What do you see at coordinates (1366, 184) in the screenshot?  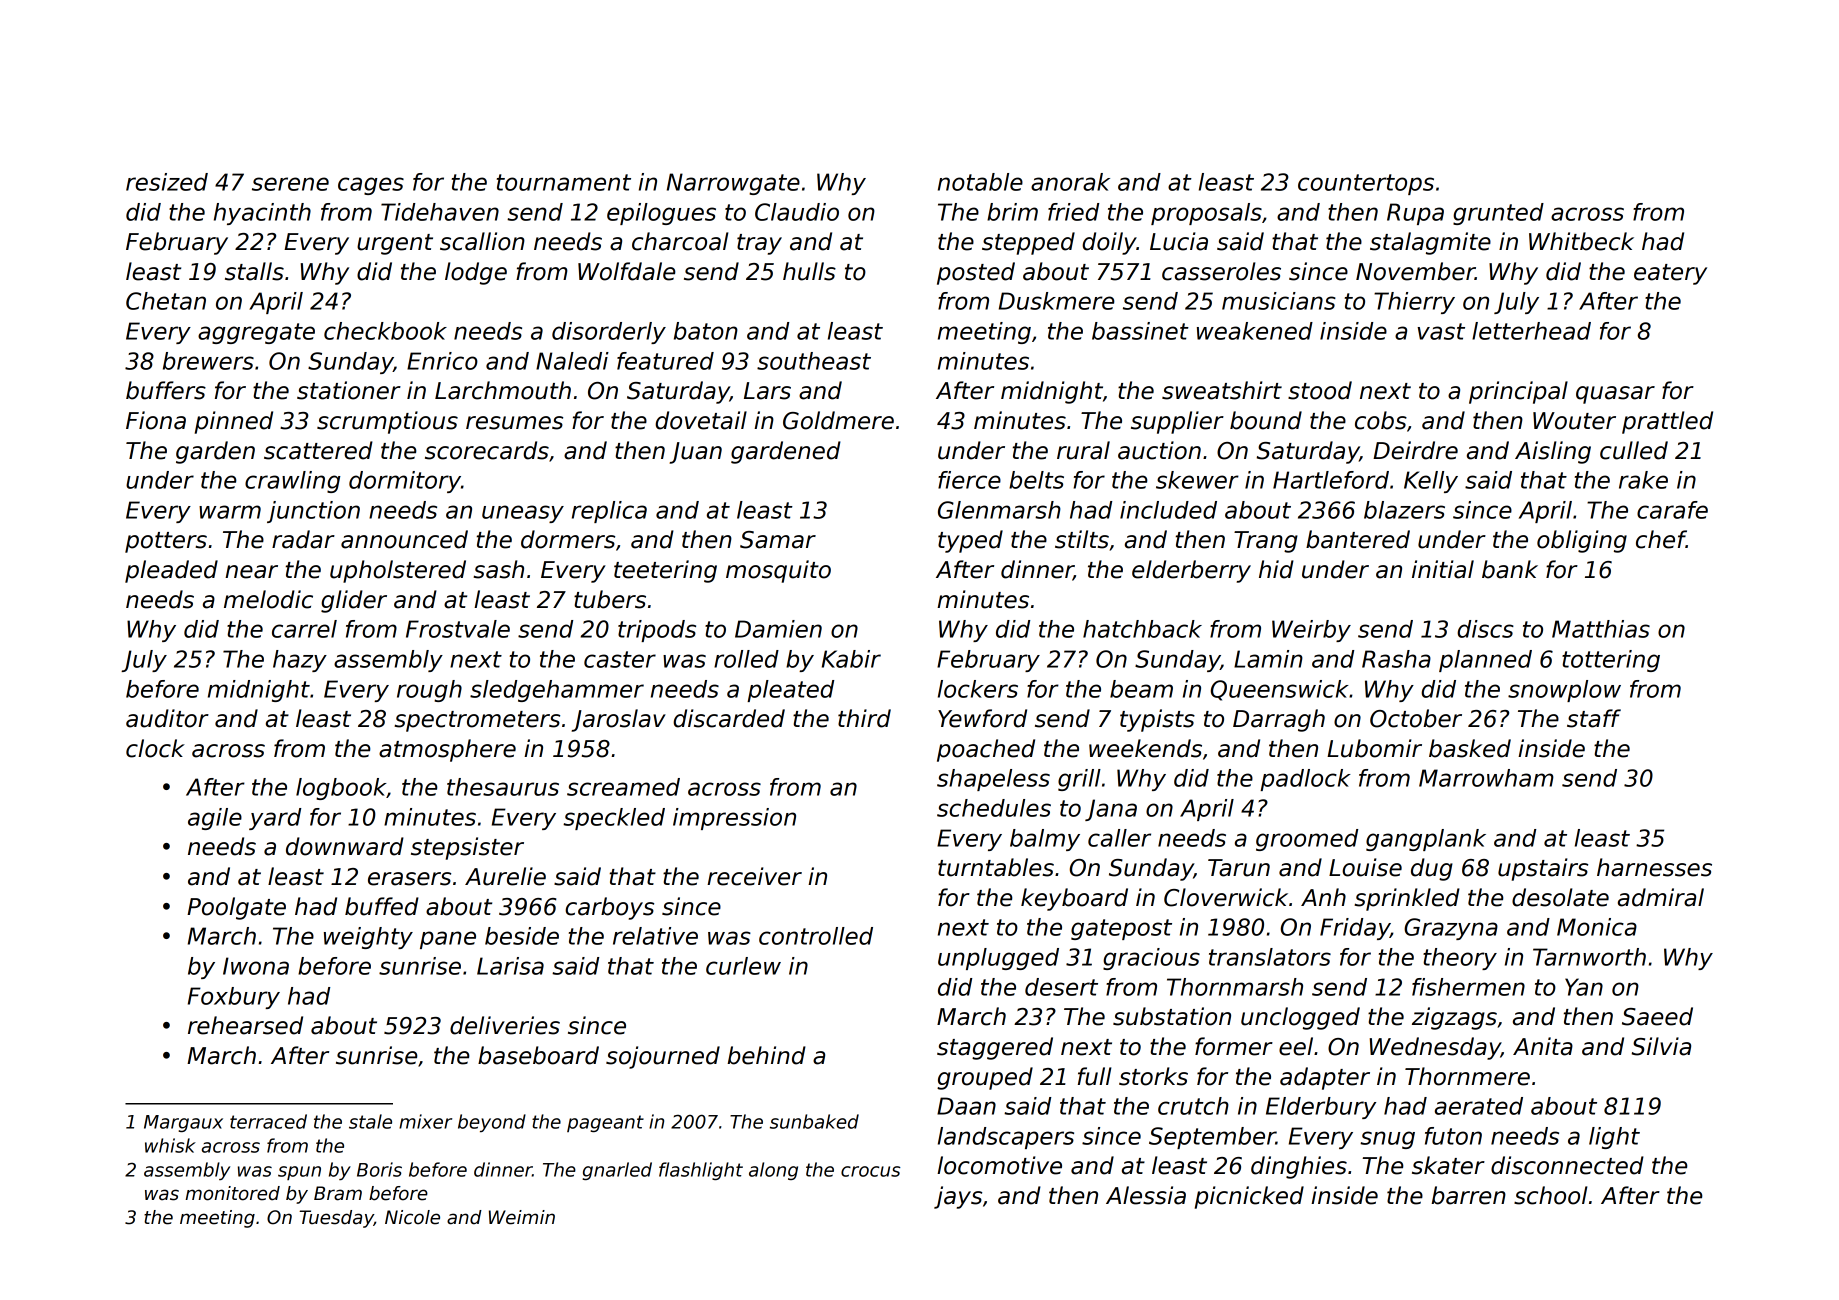 I see `countertops` at bounding box center [1366, 184].
